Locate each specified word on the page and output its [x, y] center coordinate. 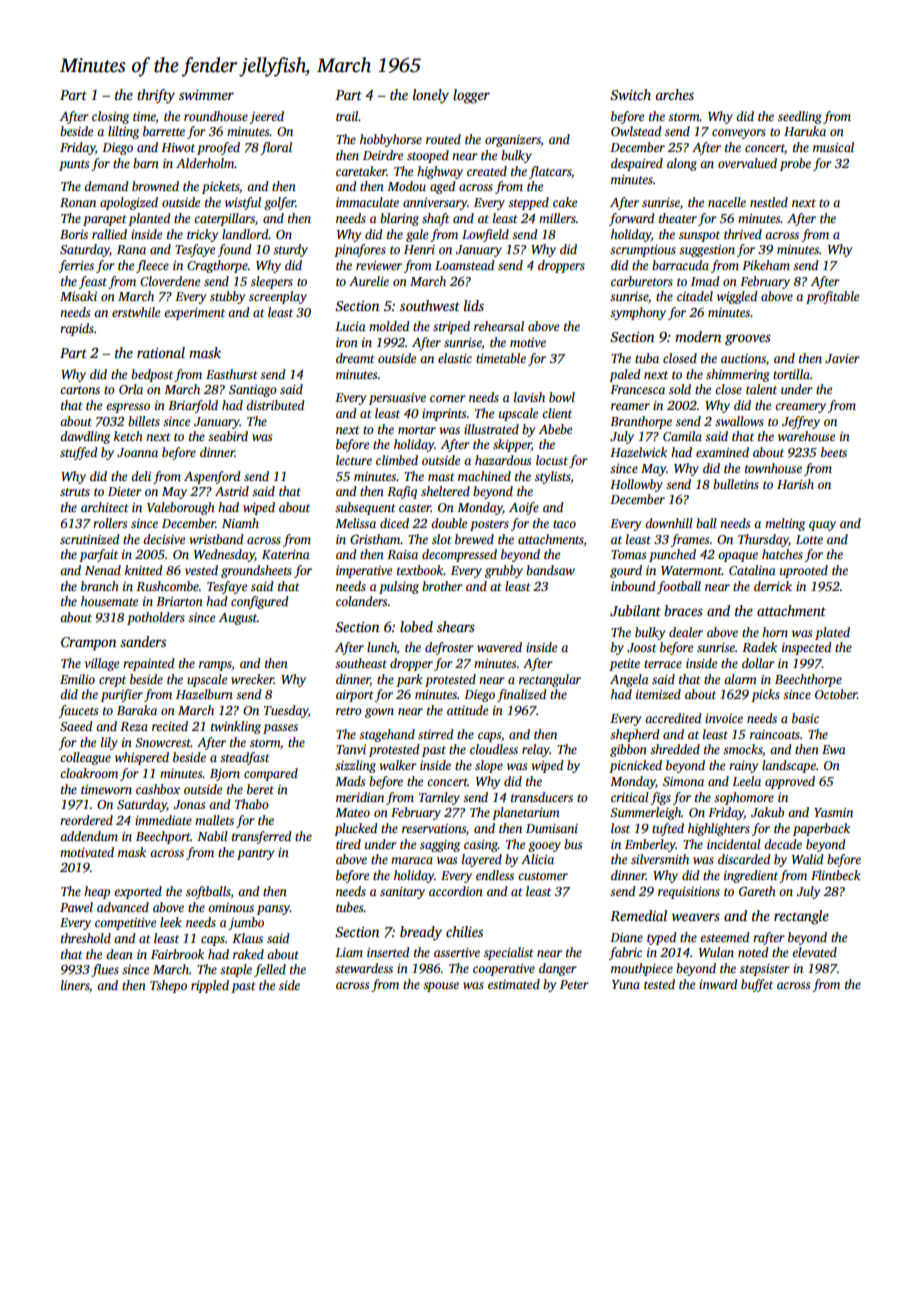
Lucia [350, 326]
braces [683, 610]
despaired [637, 164]
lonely [431, 96]
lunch [382, 647]
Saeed [76, 726]
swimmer [206, 95]
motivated [87, 852]
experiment [194, 314]
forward [632, 219]
